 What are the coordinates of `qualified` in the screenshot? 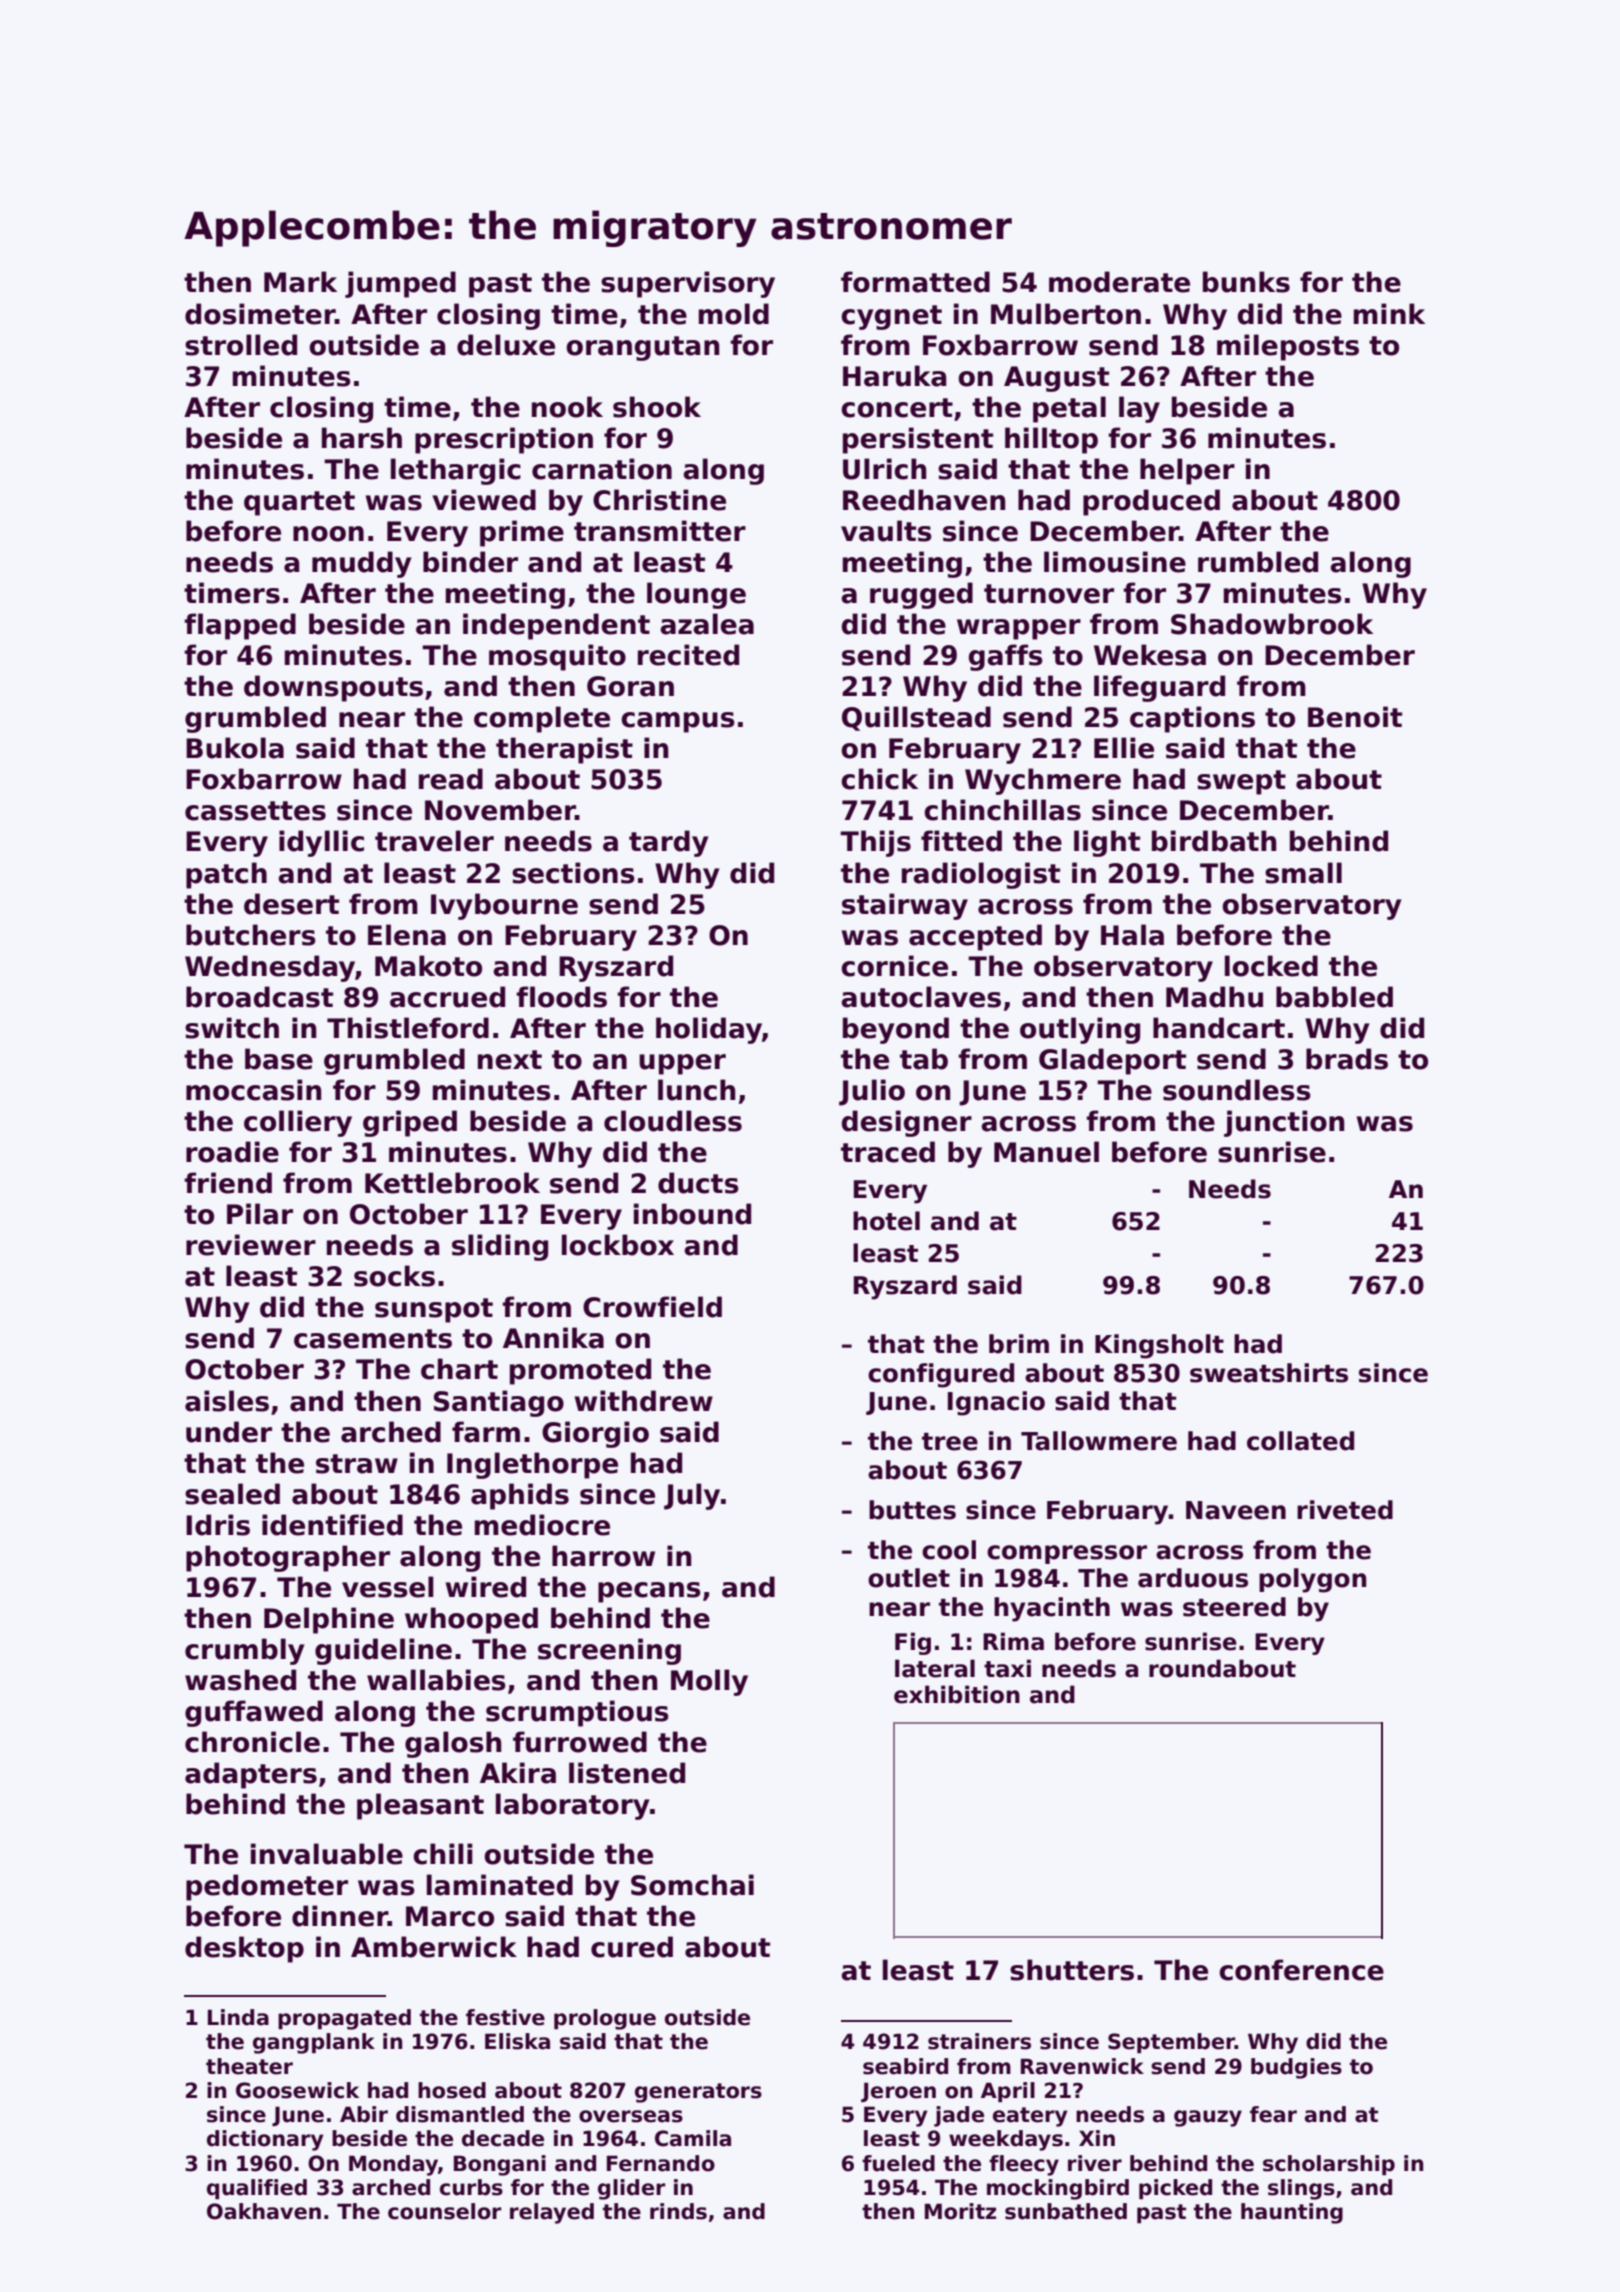 It's located at (257, 2189).
